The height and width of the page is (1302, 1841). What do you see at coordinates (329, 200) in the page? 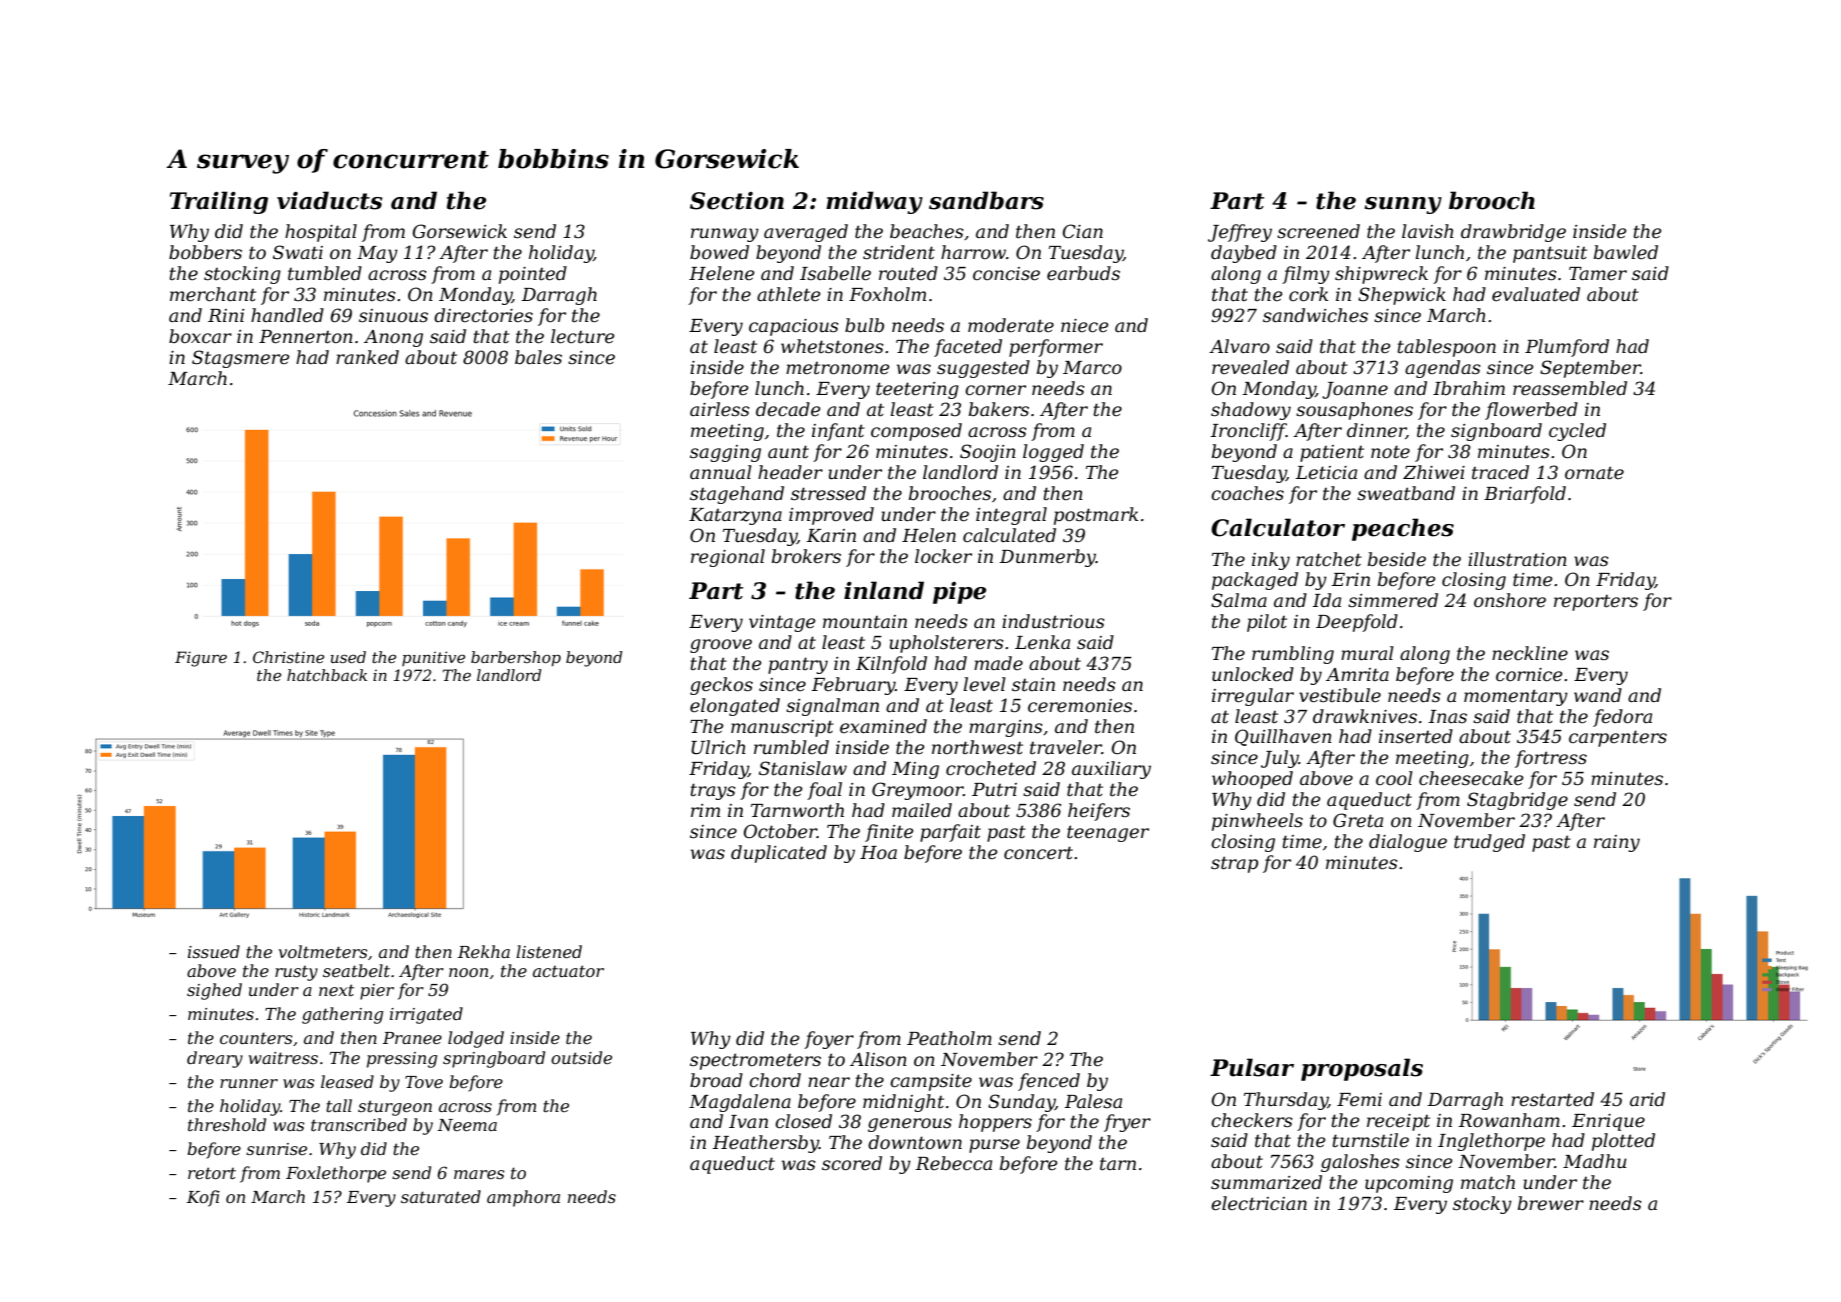
I see `viaducts` at bounding box center [329, 200].
